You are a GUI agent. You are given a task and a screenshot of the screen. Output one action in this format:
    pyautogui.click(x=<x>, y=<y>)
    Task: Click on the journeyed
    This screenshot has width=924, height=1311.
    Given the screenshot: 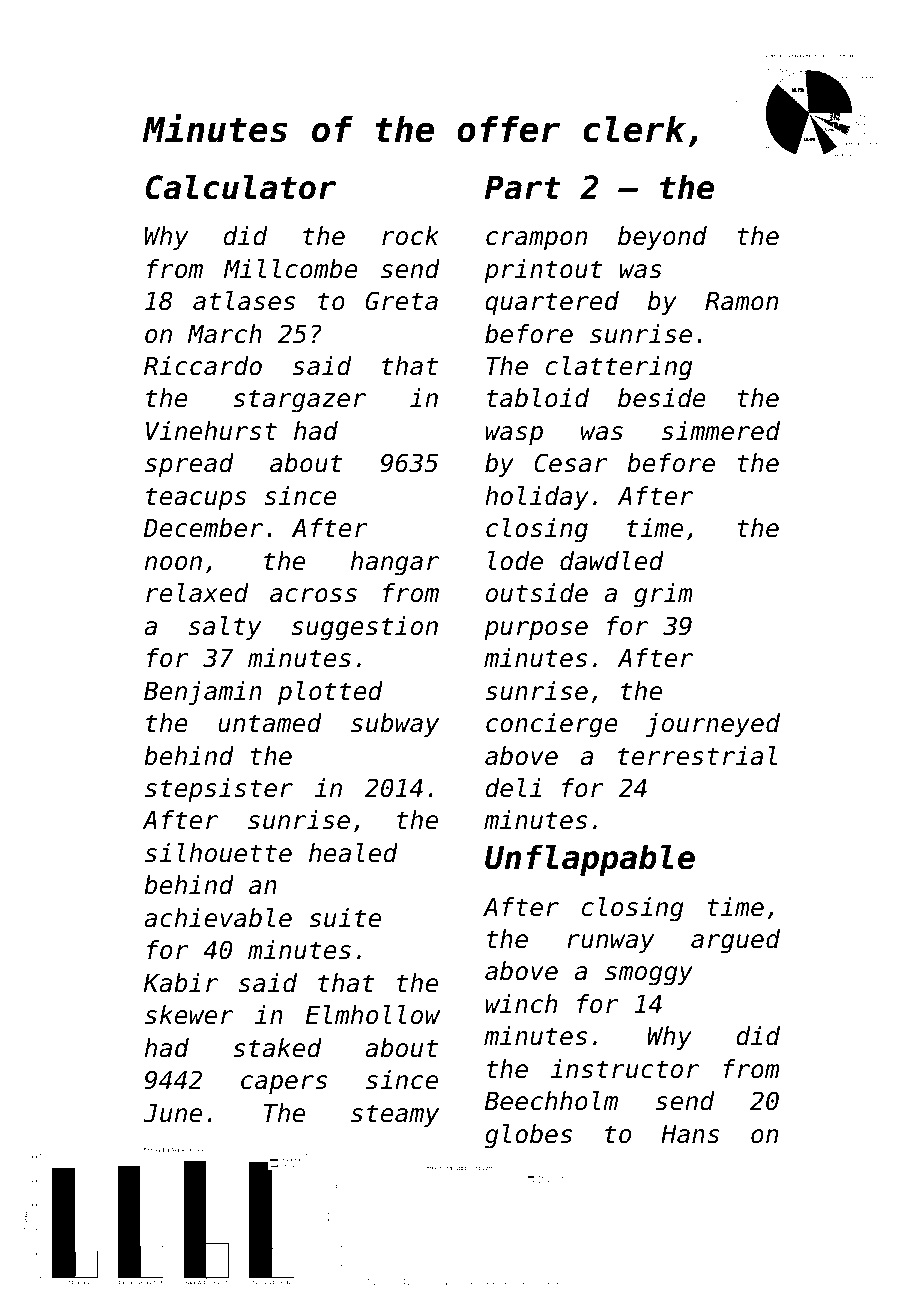 What is the action you would take?
    pyautogui.click(x=713, y=725)
